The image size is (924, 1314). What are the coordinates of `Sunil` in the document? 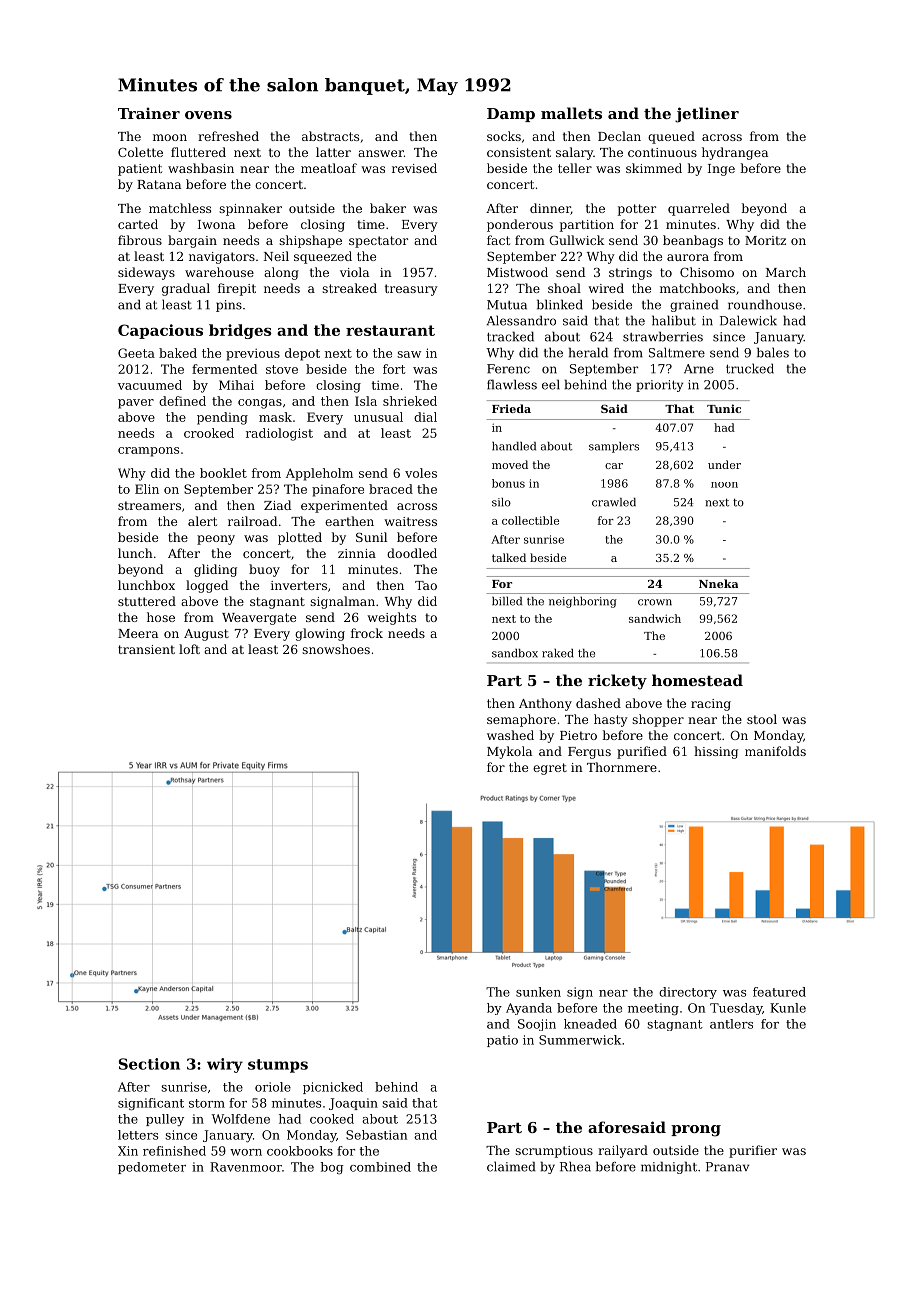 It's located at (371, 537).
